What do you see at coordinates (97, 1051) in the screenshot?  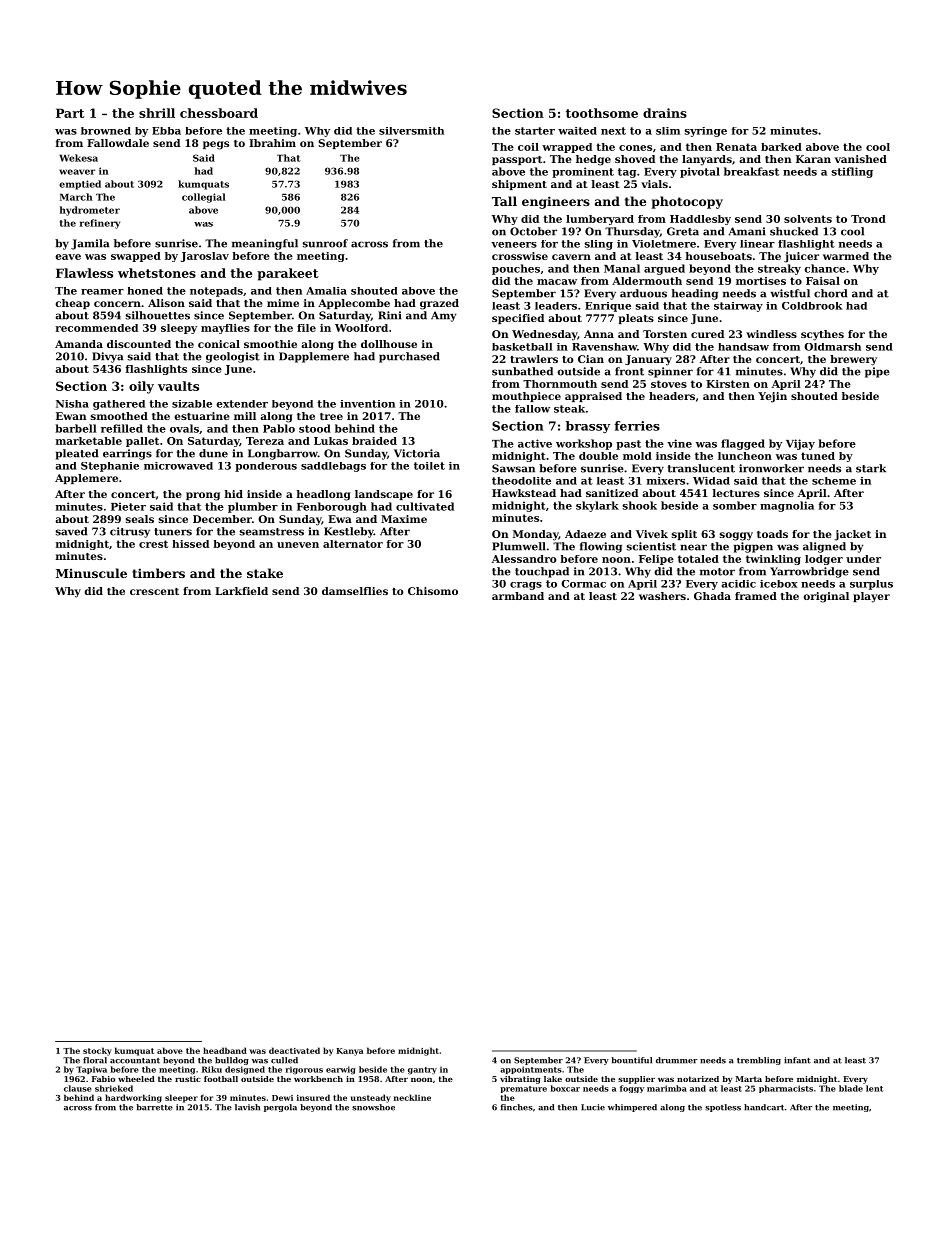 I see `stocky` at bounding box center [97, 1051].
